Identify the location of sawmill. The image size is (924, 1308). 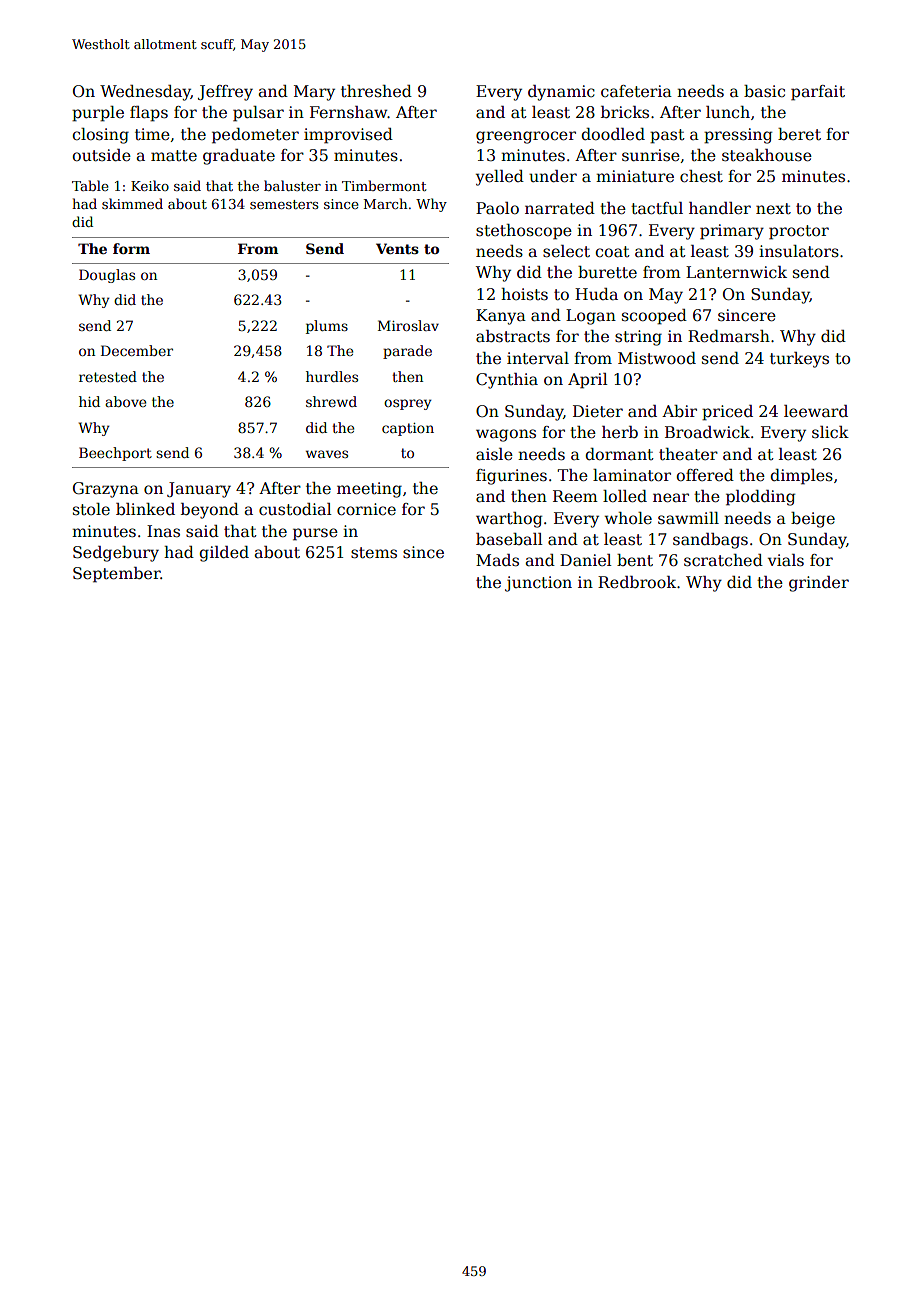
(688, 518).
